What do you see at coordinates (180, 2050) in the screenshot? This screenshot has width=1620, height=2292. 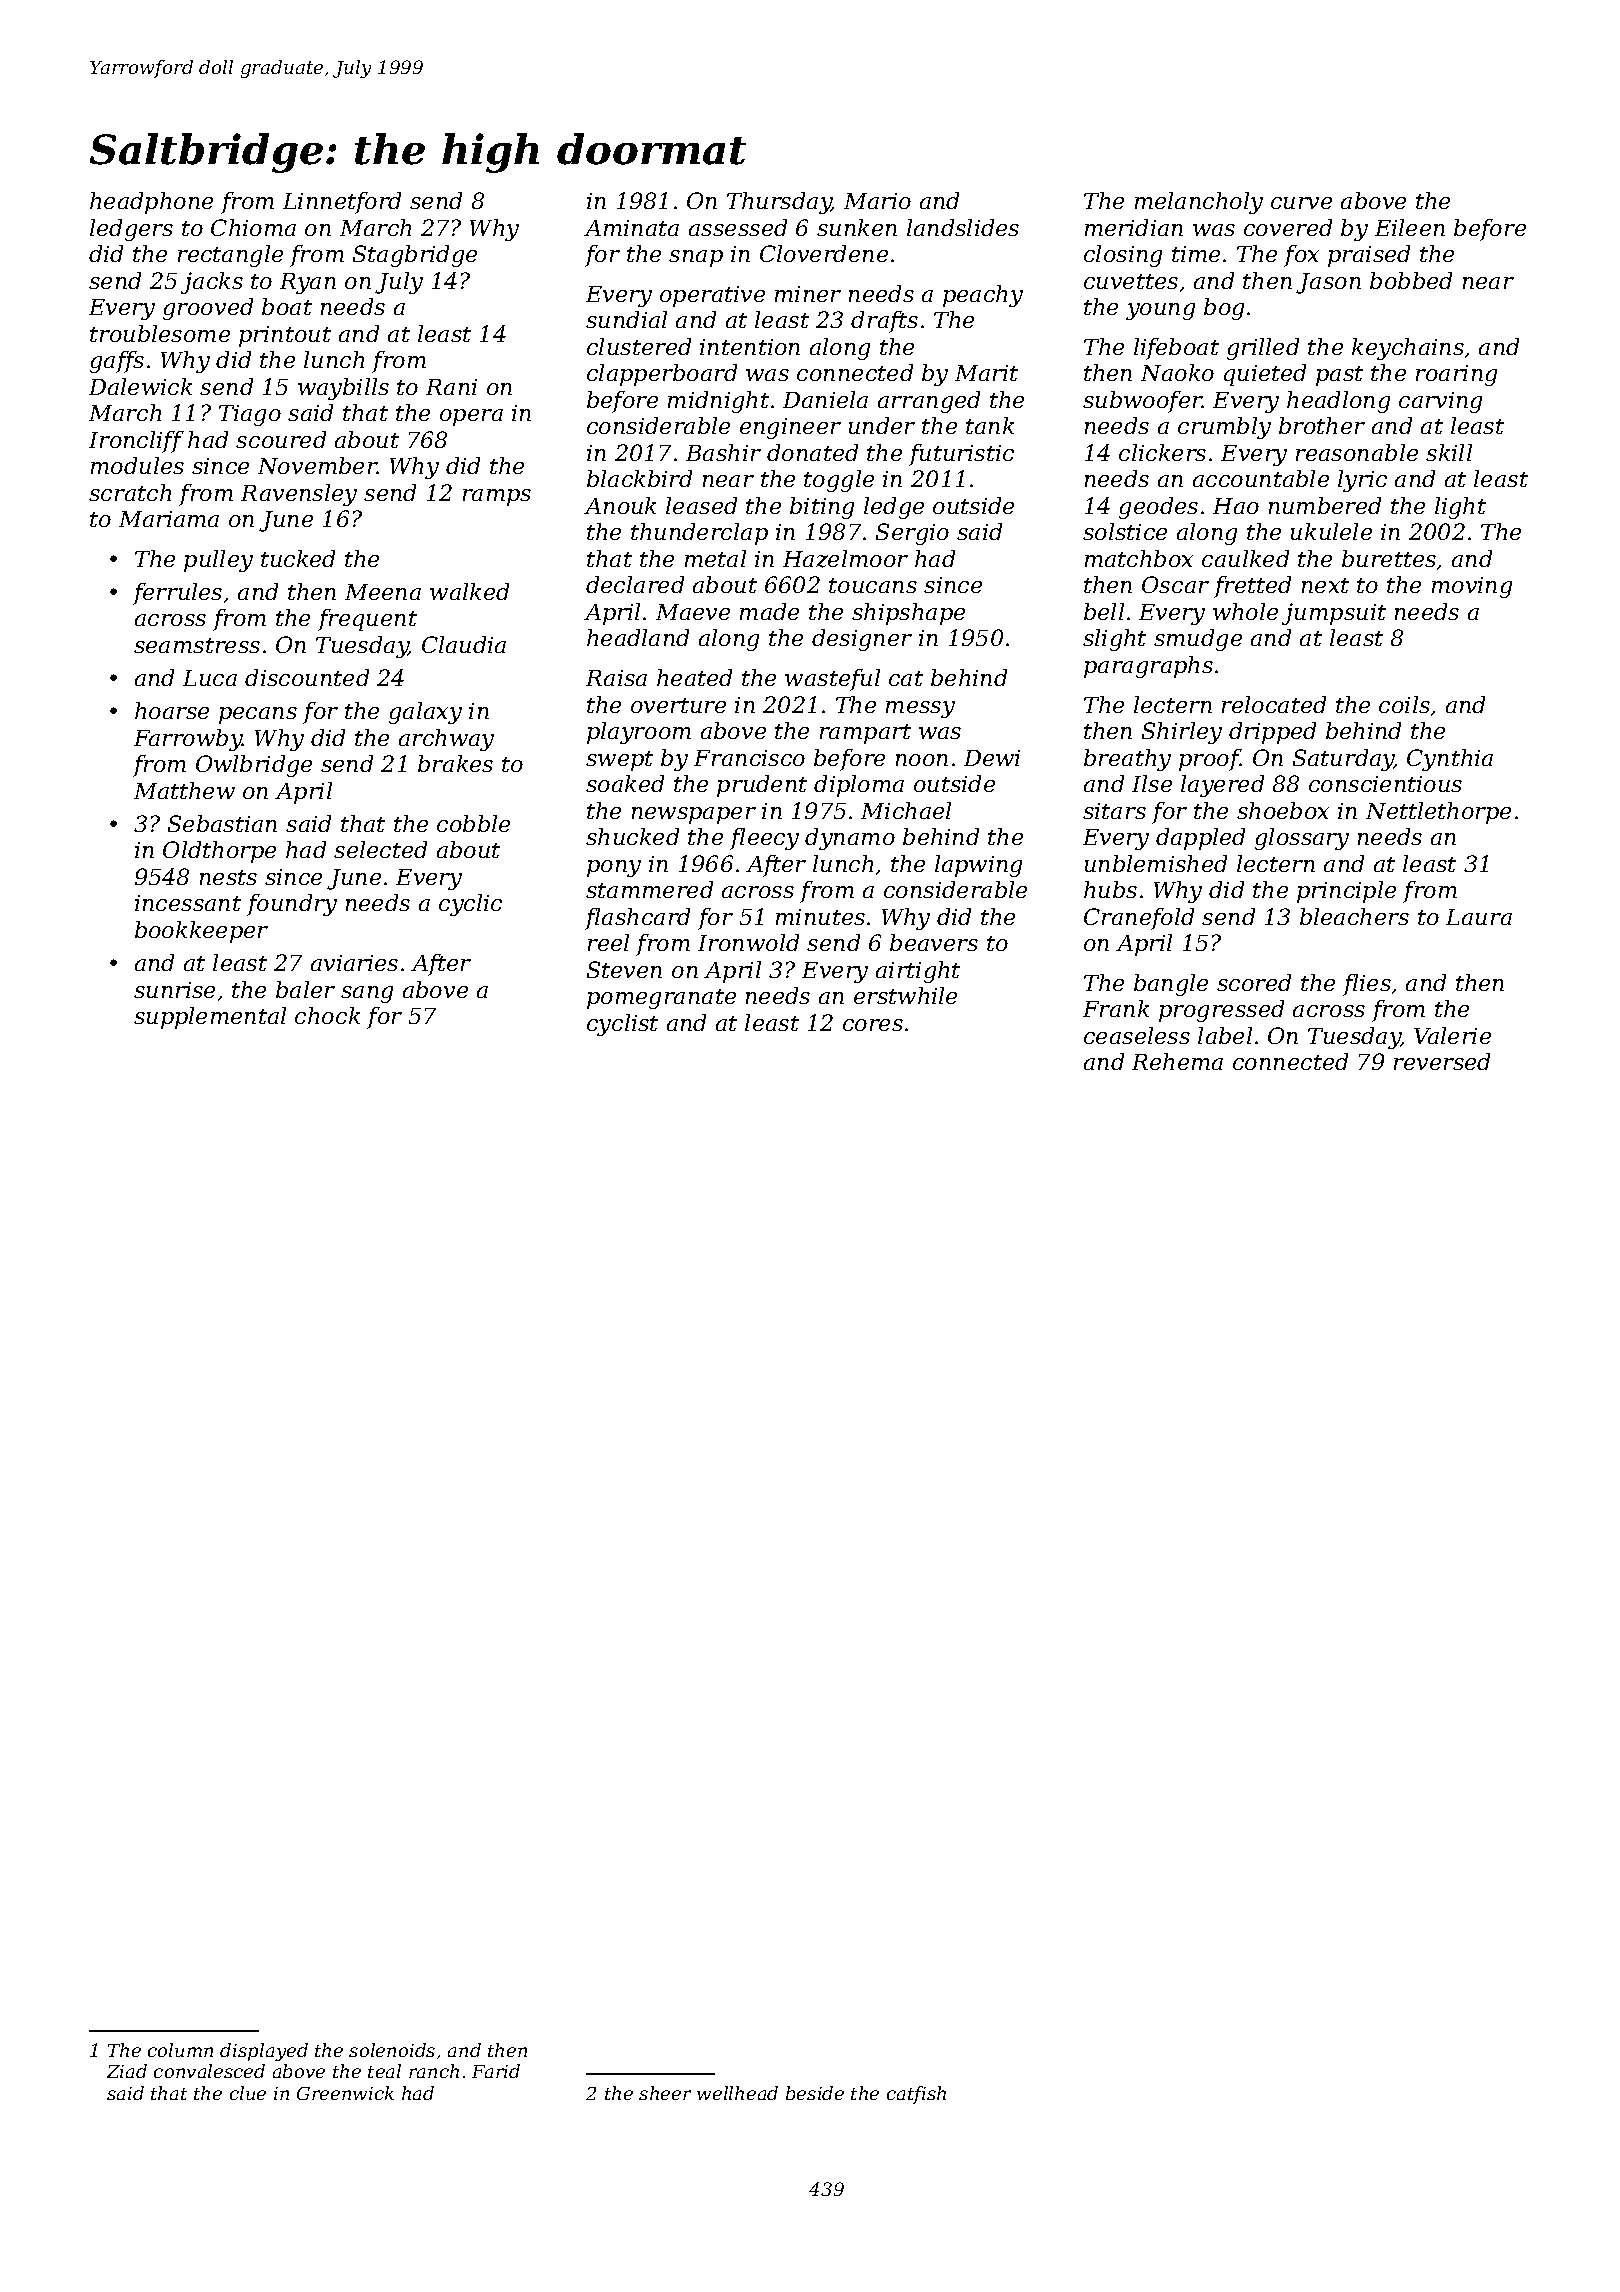 I see `column` at bounding box center [180, 2050].
